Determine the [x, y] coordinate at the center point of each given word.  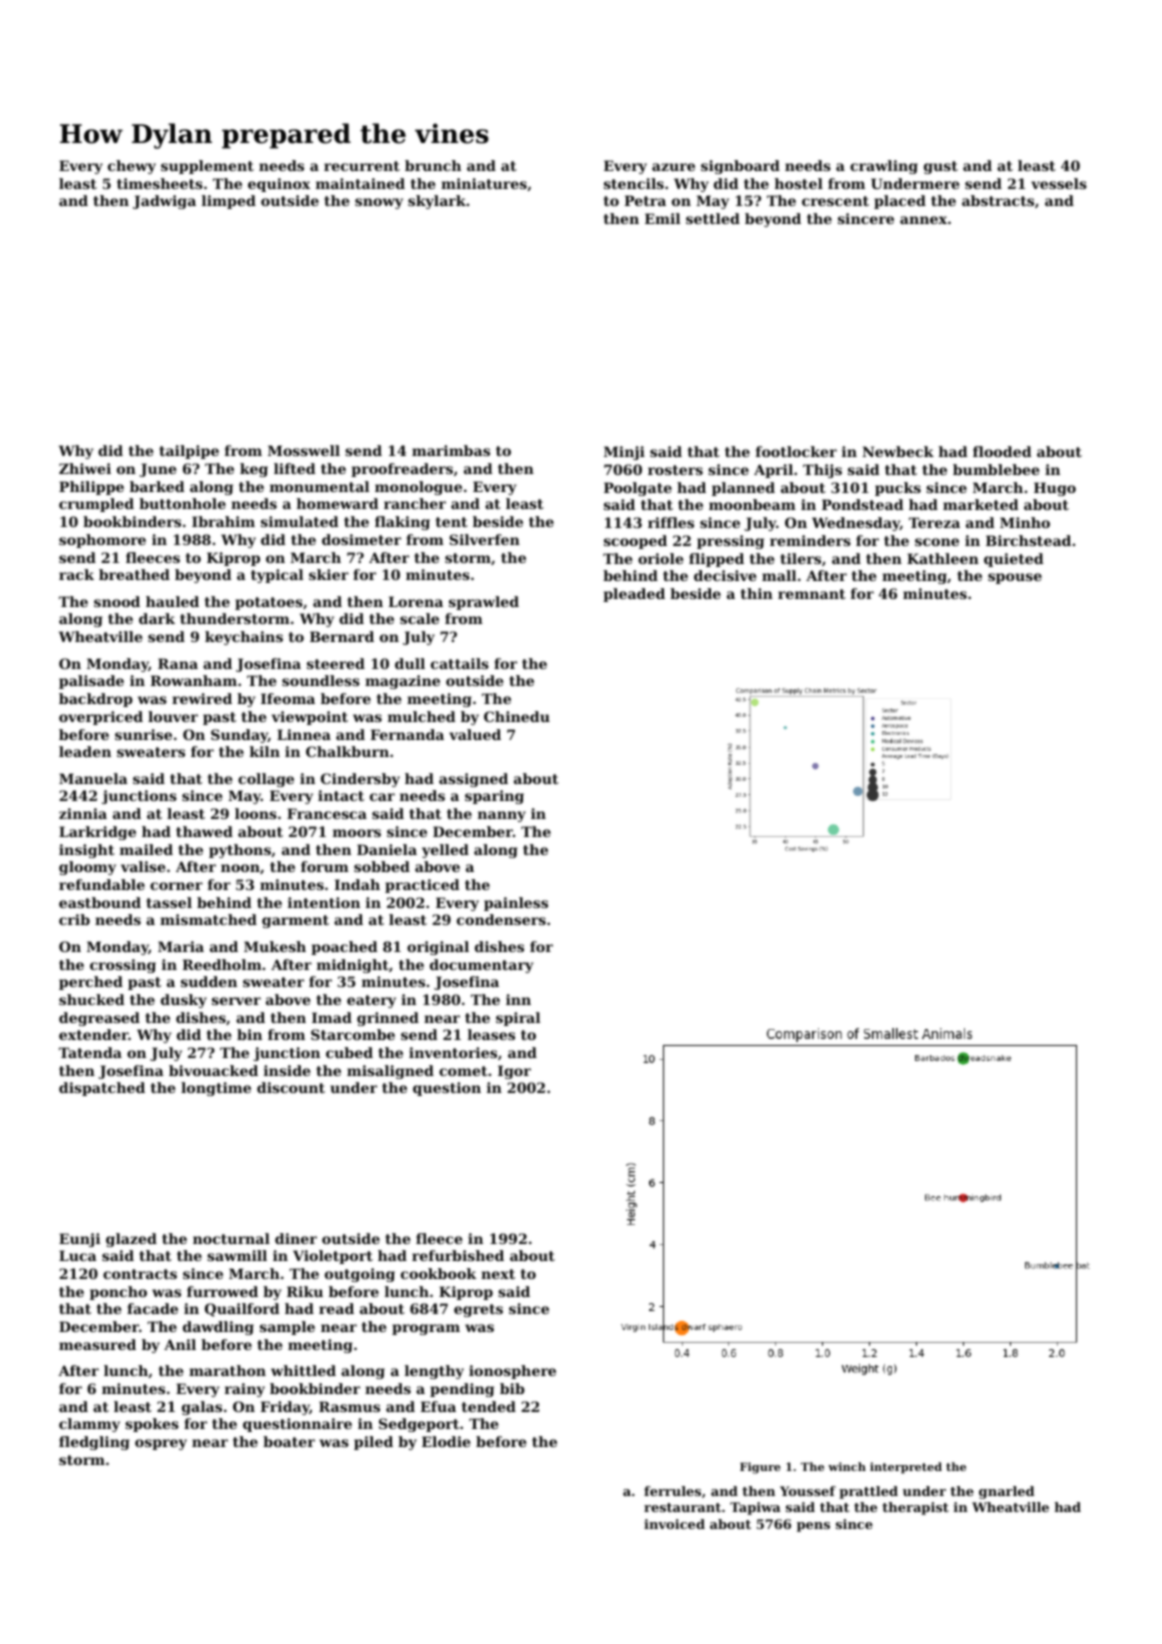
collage [266, 780]
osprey [161, 1444]
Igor [514, 1072]
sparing [494, 797]
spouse [1015, 578]
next [498, 1274]
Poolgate [638, 489]
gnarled [1006, 1492]
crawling [884, 167]
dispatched [102, 1089]
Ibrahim [223, 521]
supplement [207, 167]
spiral [518, 1019]
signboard [740, 167]
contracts [140, 1274]
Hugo [1055, 489]
